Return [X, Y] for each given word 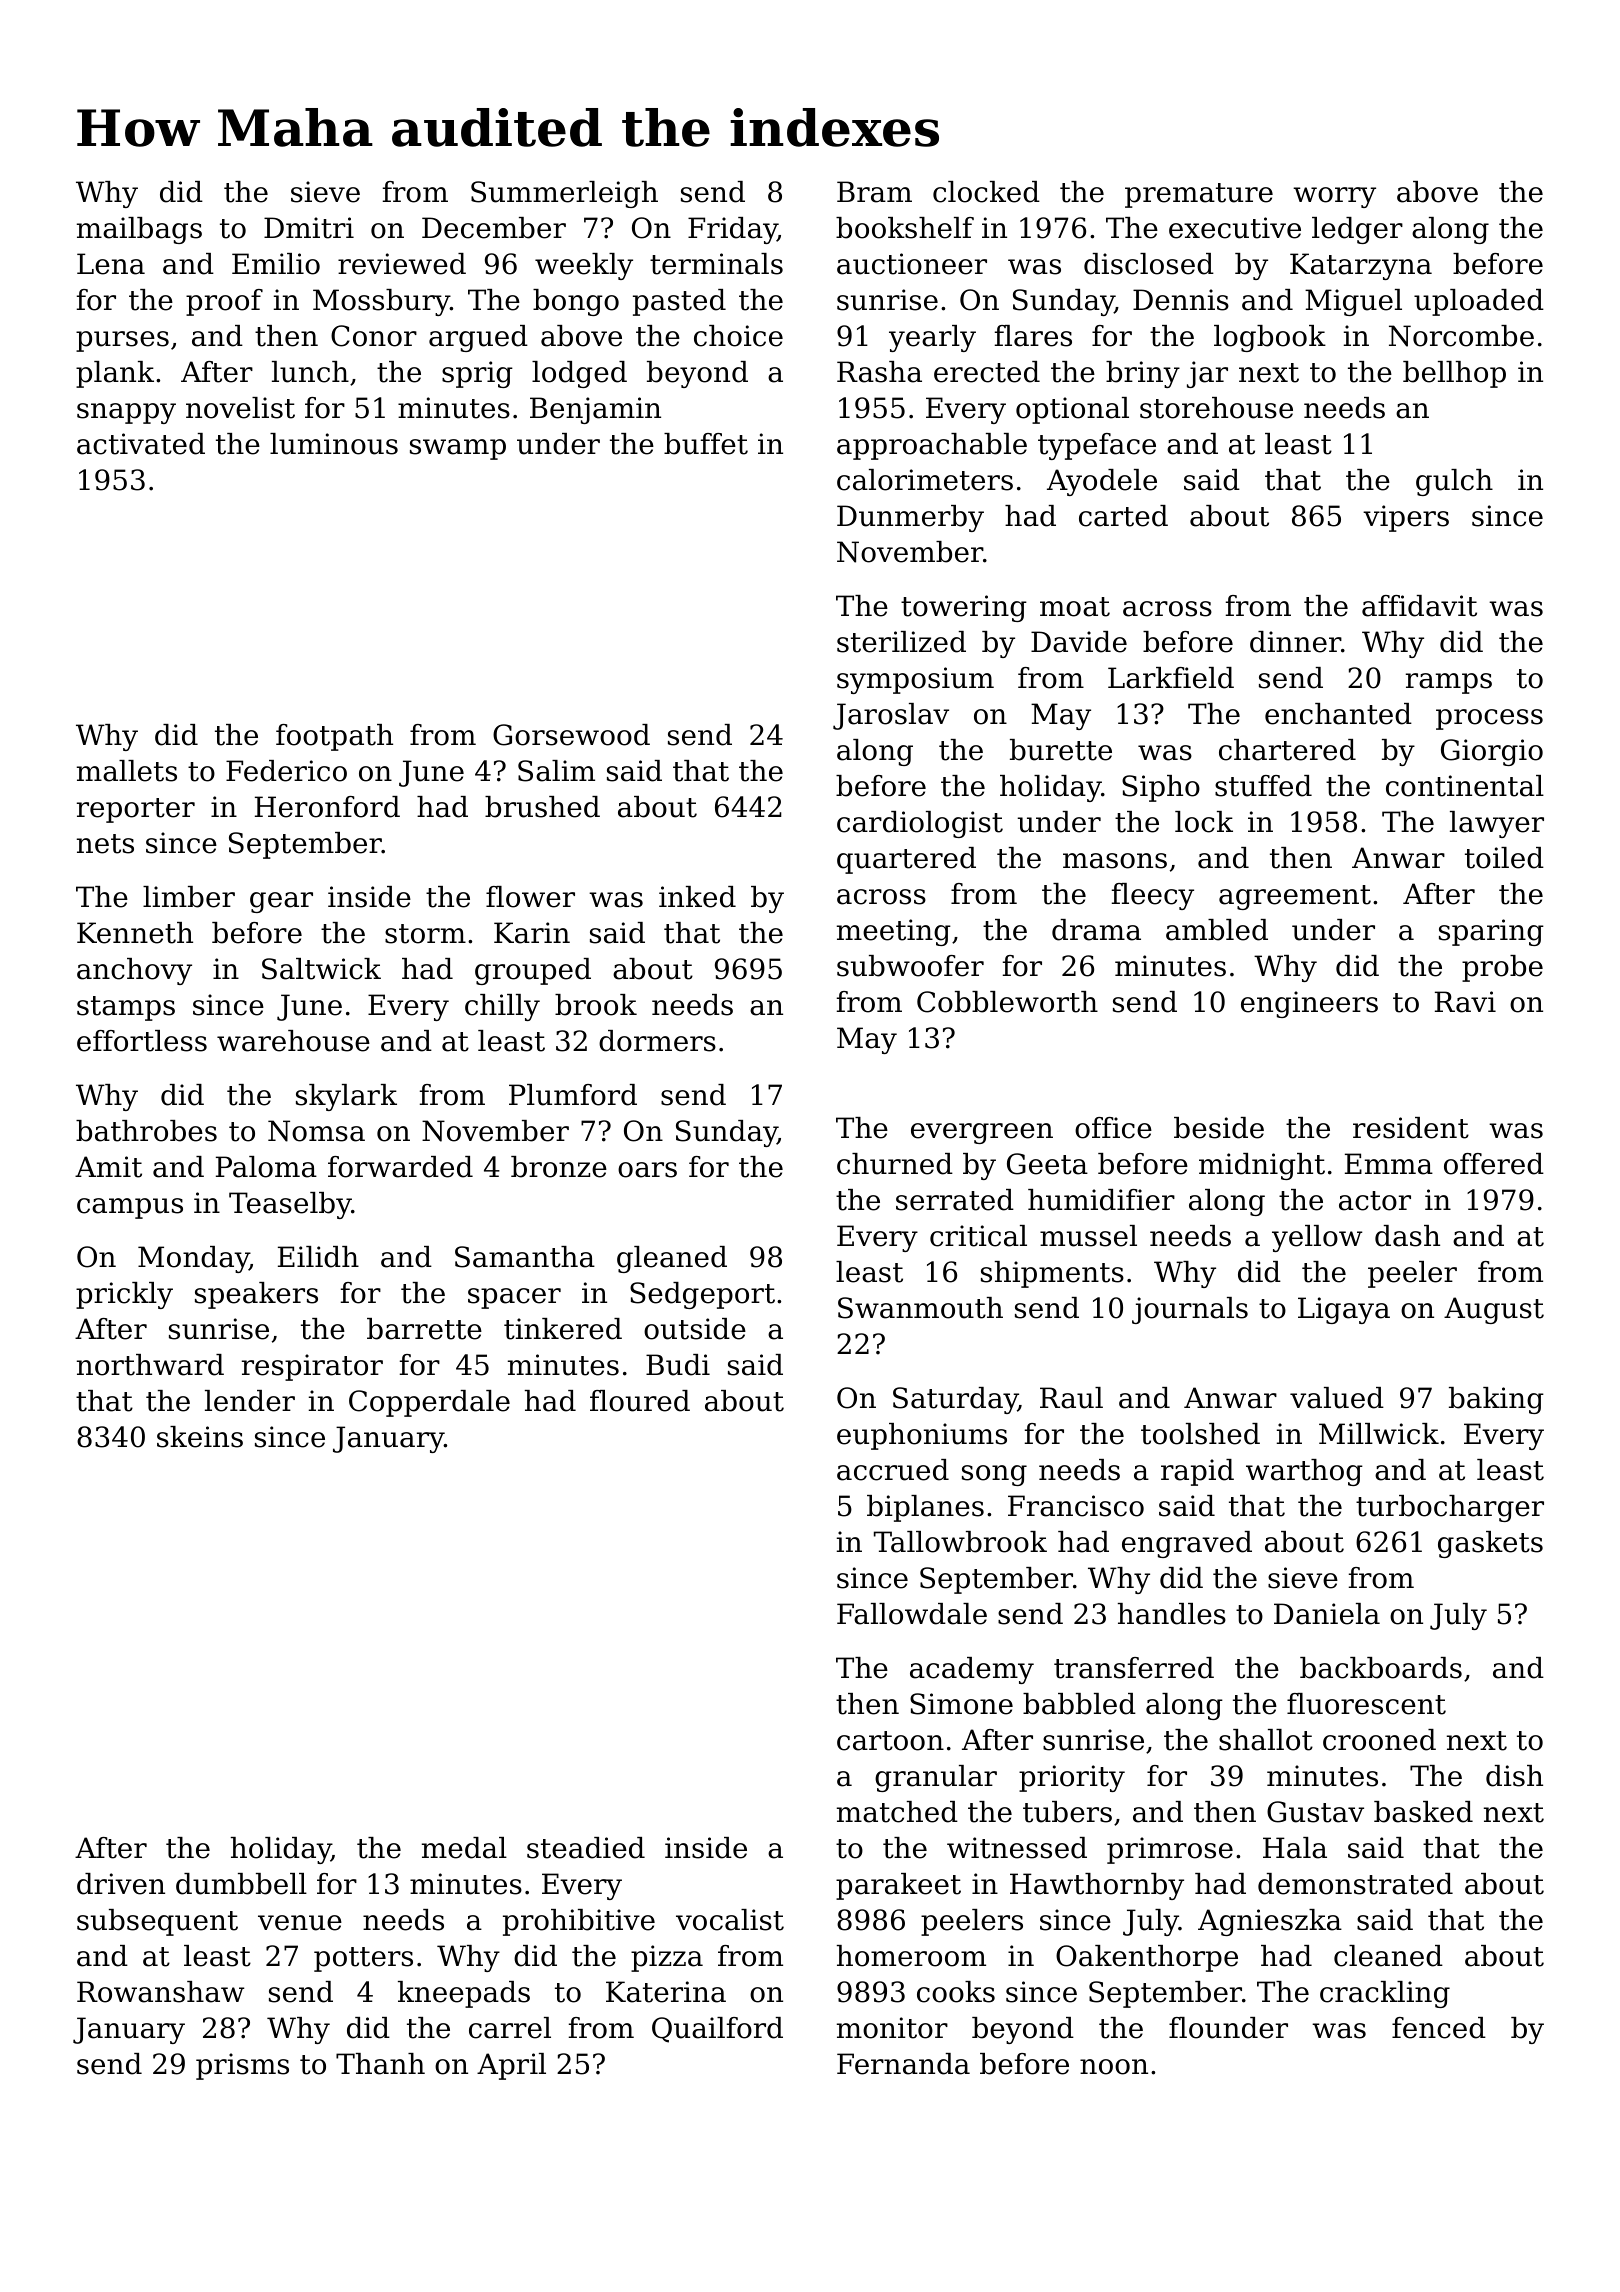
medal [464, 1848]
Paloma [266, 1167]
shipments [1052, 1274]
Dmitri [309, 228]
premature [1199, 195]
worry [1334, 197]
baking [1496, 1400]
